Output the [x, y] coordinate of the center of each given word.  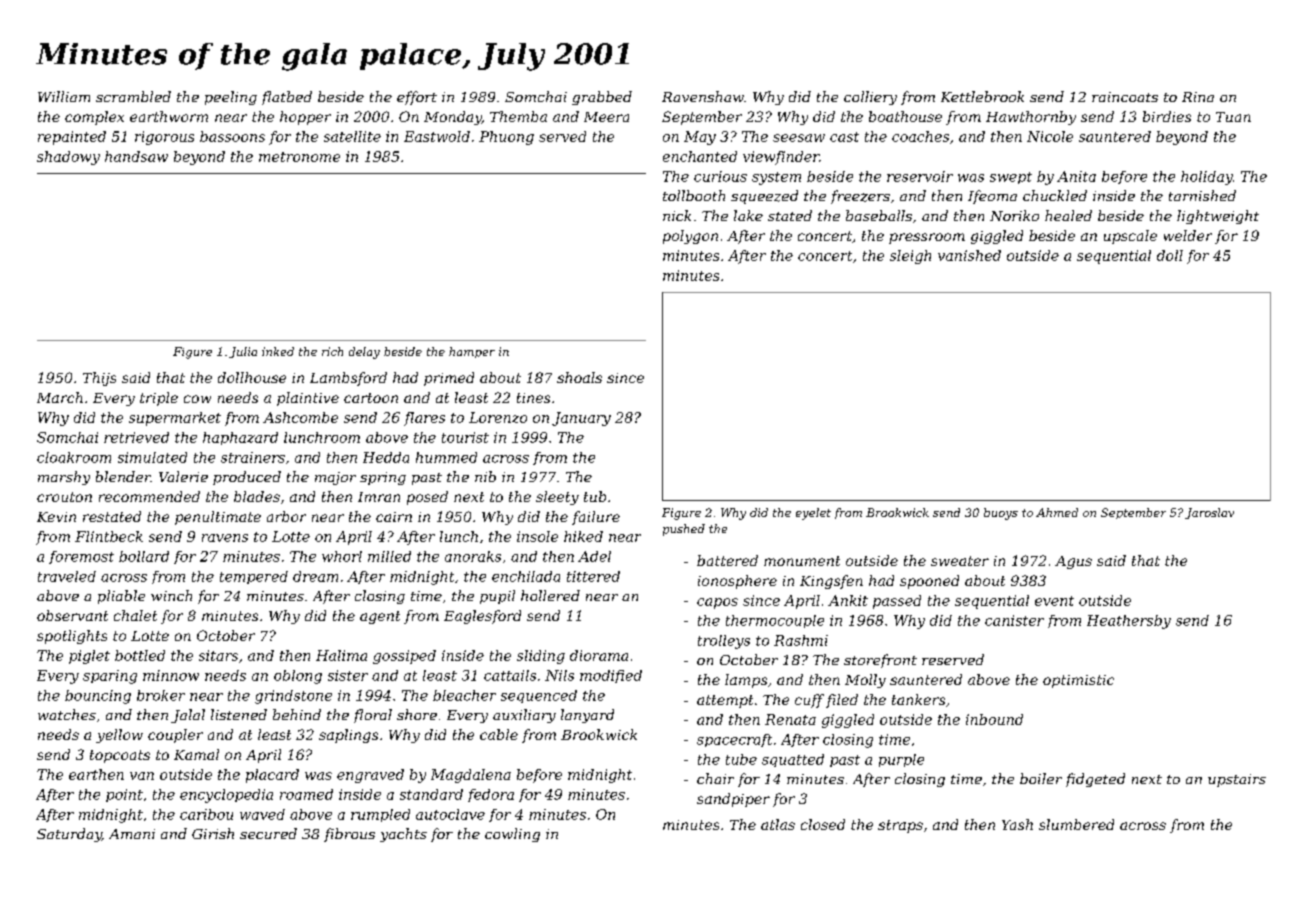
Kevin [56, 517]
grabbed [602, 98]
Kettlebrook [982, 96]
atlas [778, 824]
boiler [1041, 778]
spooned [929, 582]
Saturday [69, 835]
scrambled [133, 96]
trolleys [724, 642]
